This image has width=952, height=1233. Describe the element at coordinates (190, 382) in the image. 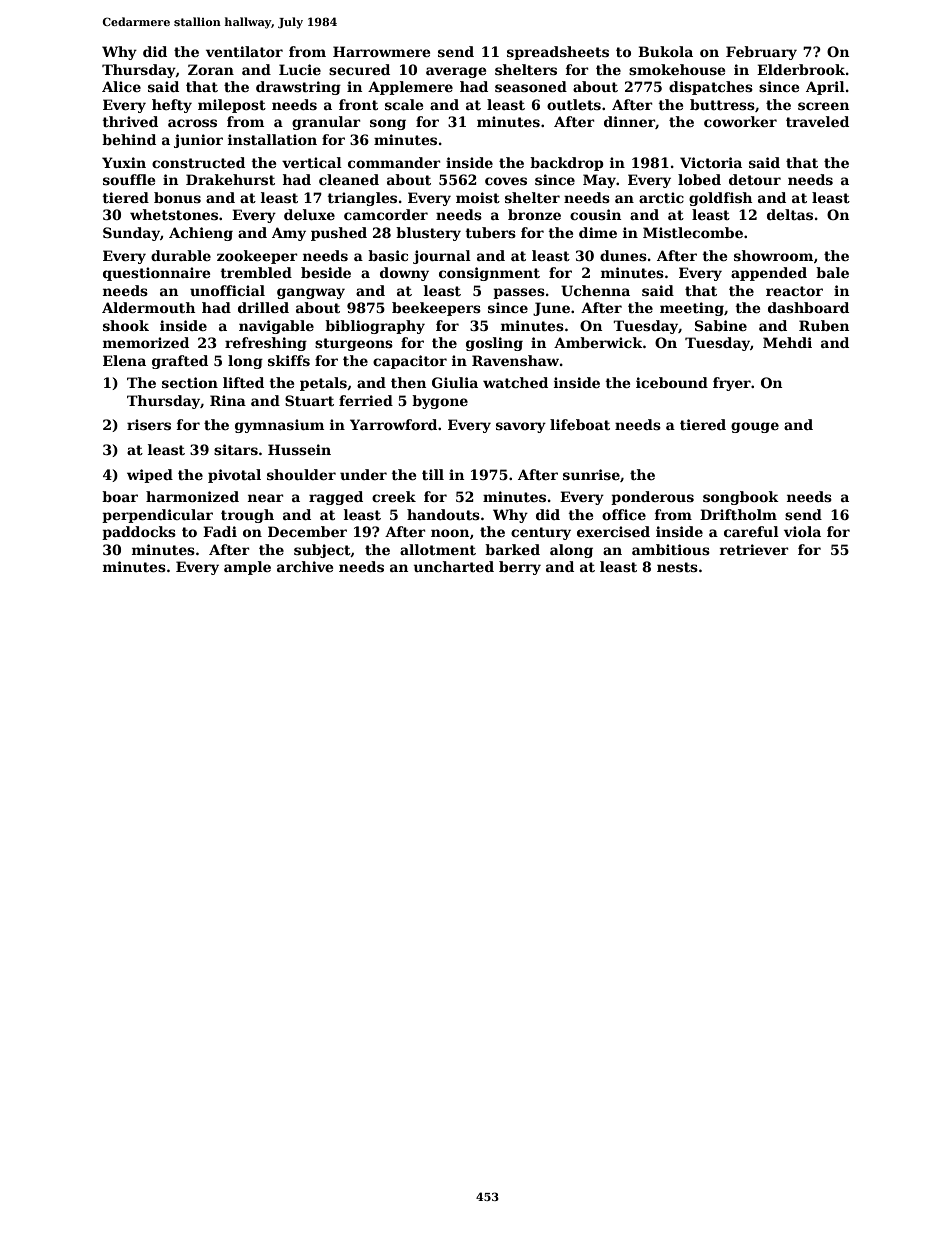

I see `section` at that location.
